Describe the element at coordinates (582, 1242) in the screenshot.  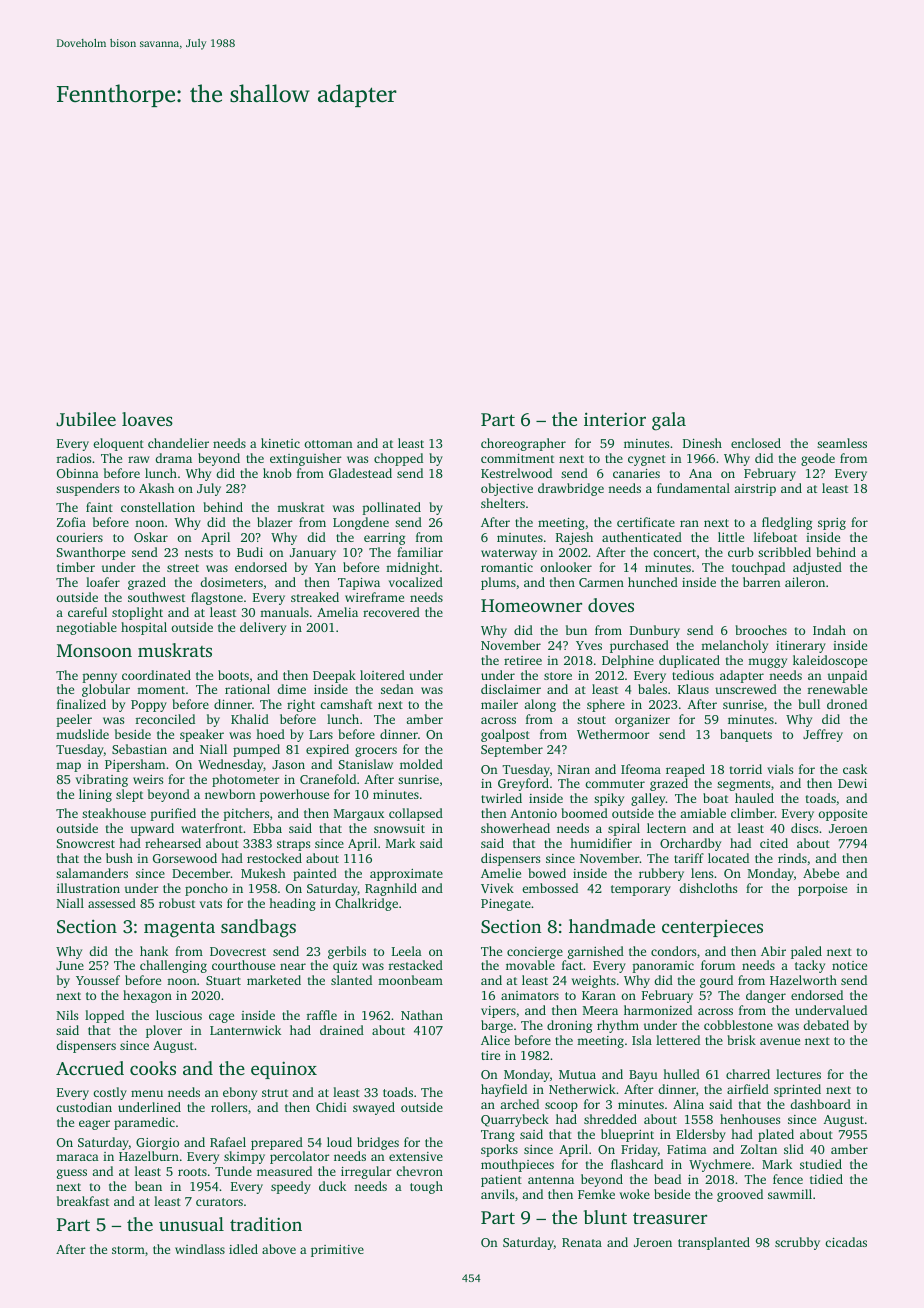
I see `Renata` at that location.
